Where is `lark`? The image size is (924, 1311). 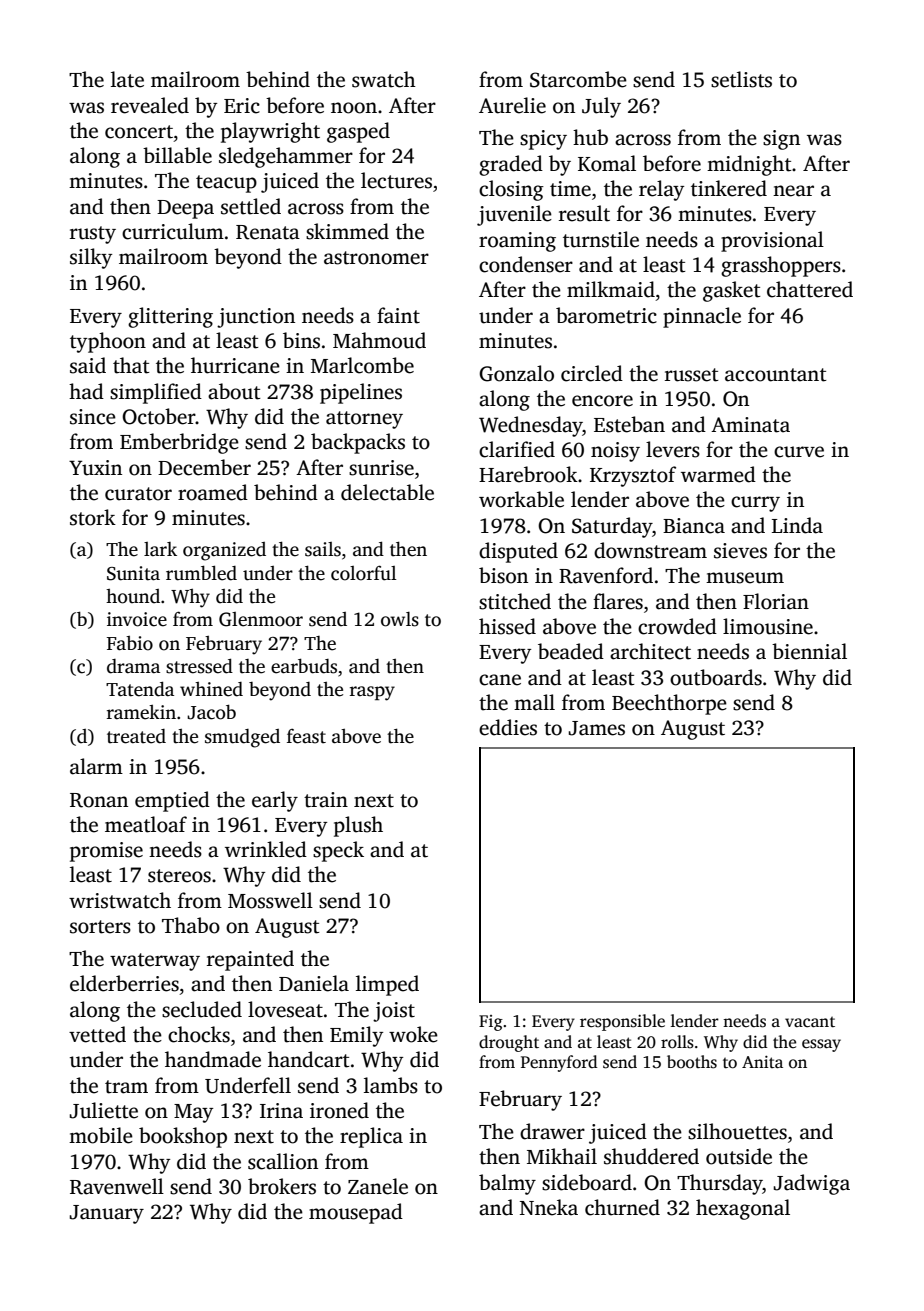 lark is located at coordinates (160, 549).
